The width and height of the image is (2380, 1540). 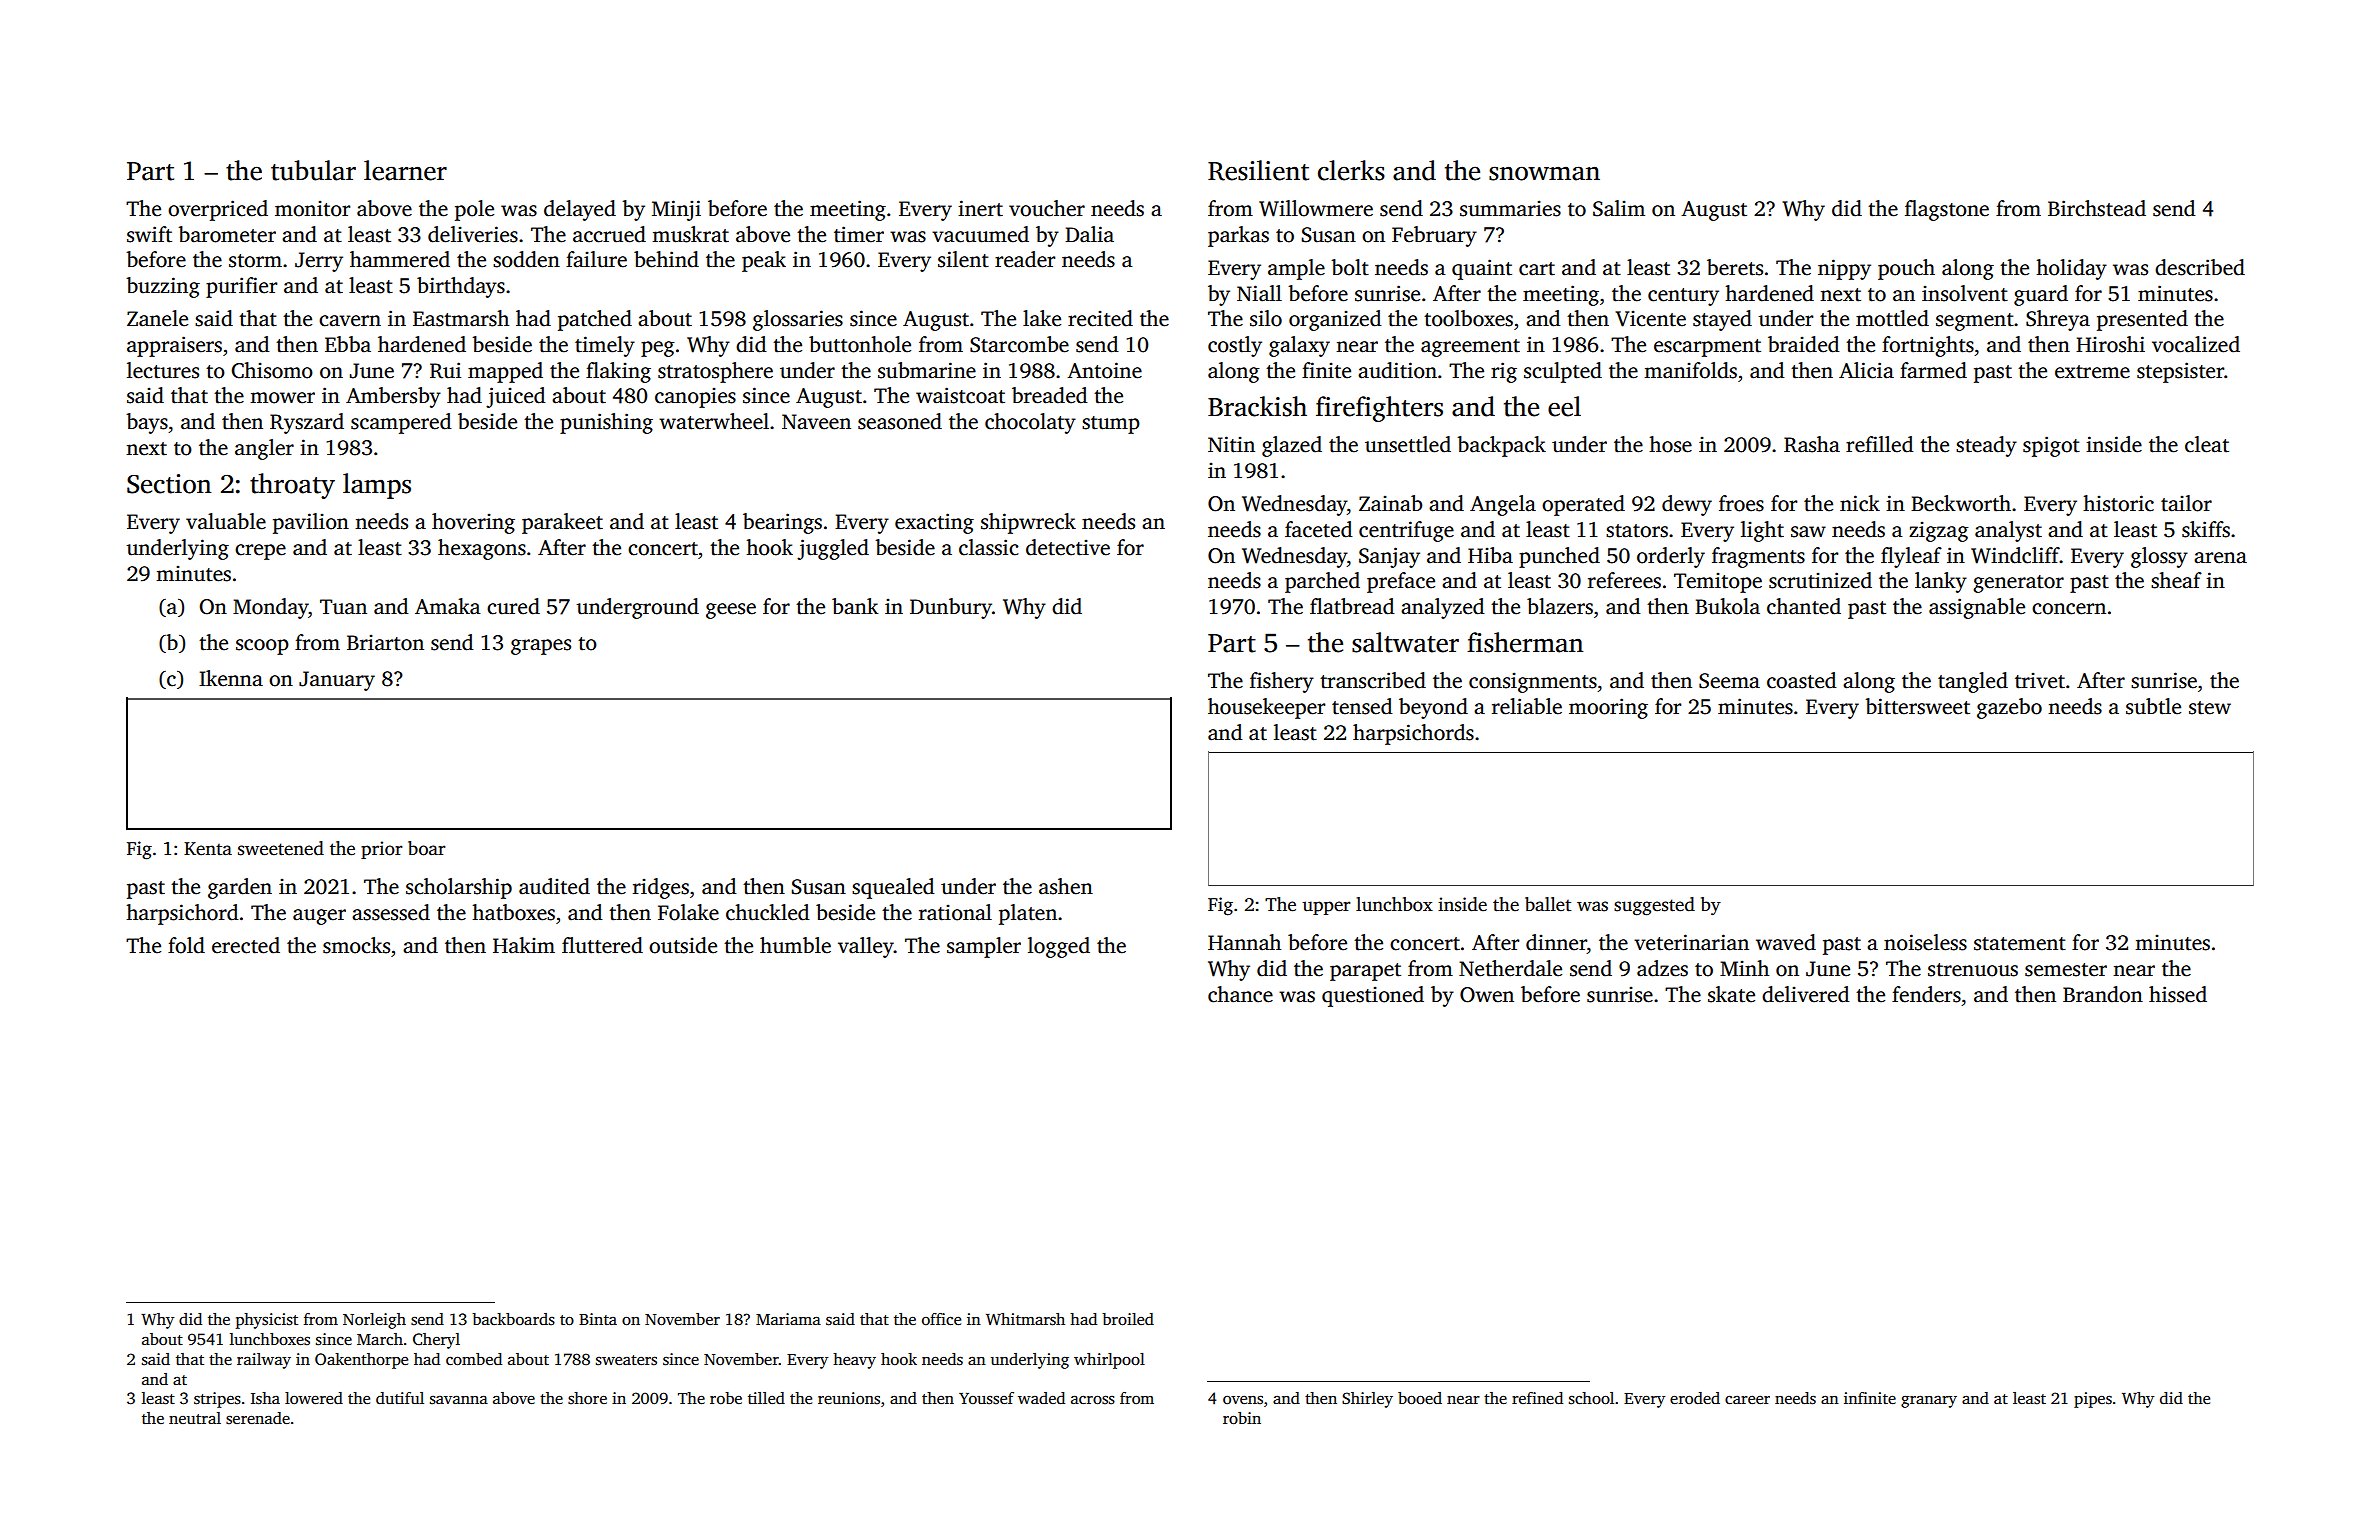 What do you see at coordinates (337, 681) in the image?
I see `January` at bounding box center [337, 681].
